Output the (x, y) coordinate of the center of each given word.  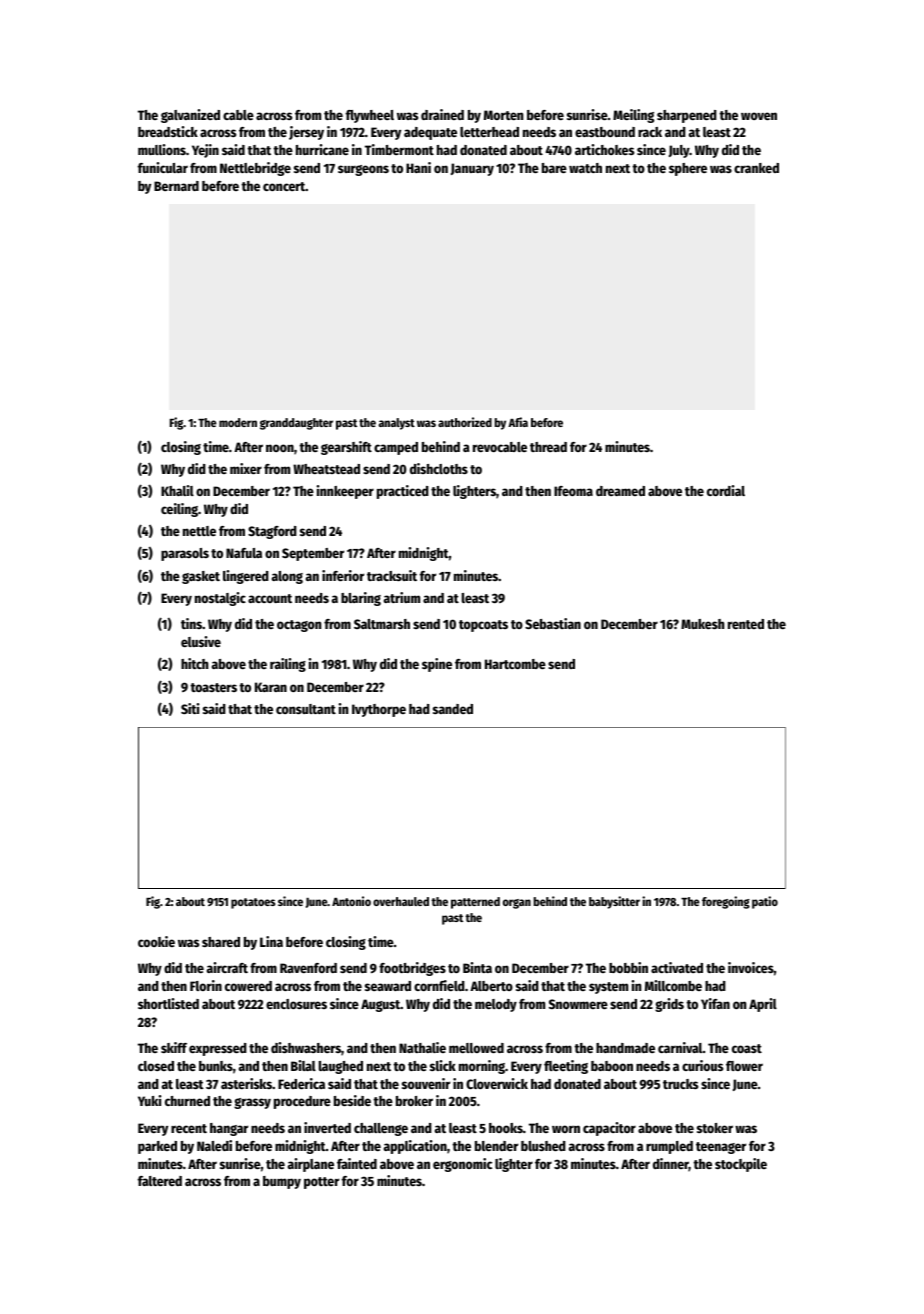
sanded (453, 709)
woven (759, 116)
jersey (306, 133)
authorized (465, 422)
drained (442, 114)
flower (744, 1066)
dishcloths (439, 468)
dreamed (620, 491)
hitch (194, 663)
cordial (726, 490)
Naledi (214, 1145)
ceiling (179, 510)
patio (765, 902)
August (380, 1005)
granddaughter (296, 424)
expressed (218, 1049)
